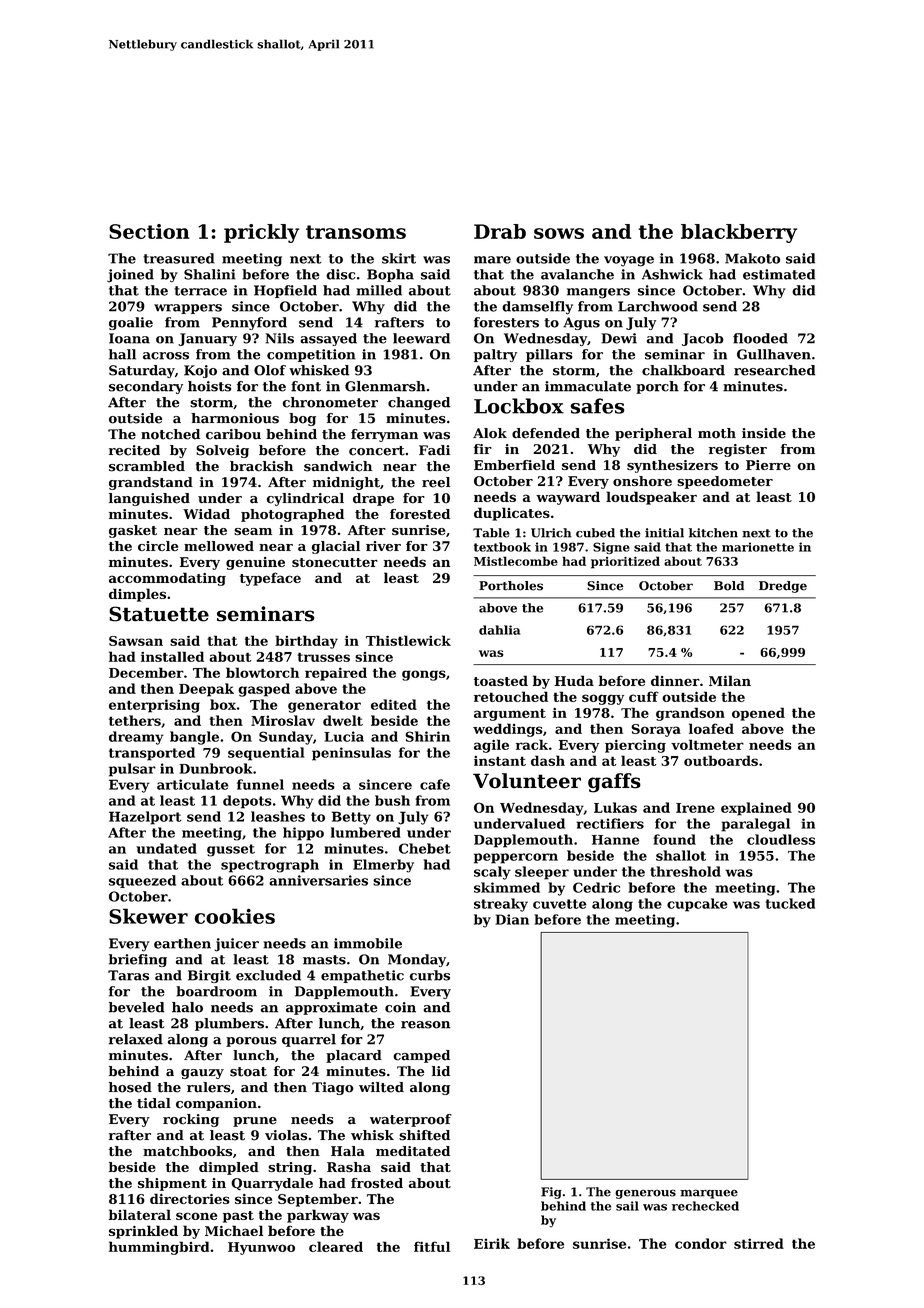 This image has height=1308, width=924. What do you see at coordinates (159, 1248) in the image?
I see `hummingbird` at bounding box center [159, 1248].
